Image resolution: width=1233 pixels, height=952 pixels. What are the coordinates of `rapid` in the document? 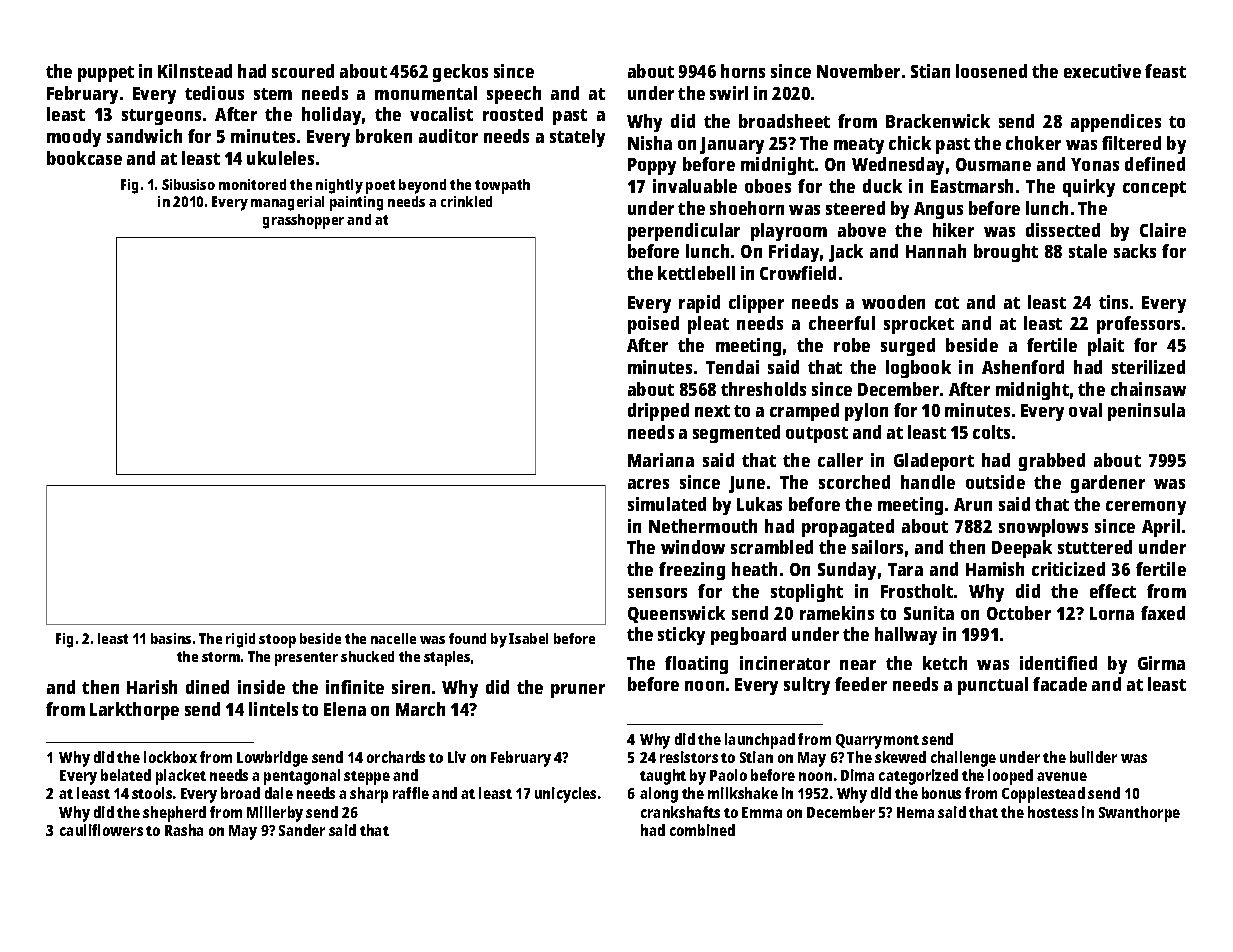 It's located at (699, 304).
